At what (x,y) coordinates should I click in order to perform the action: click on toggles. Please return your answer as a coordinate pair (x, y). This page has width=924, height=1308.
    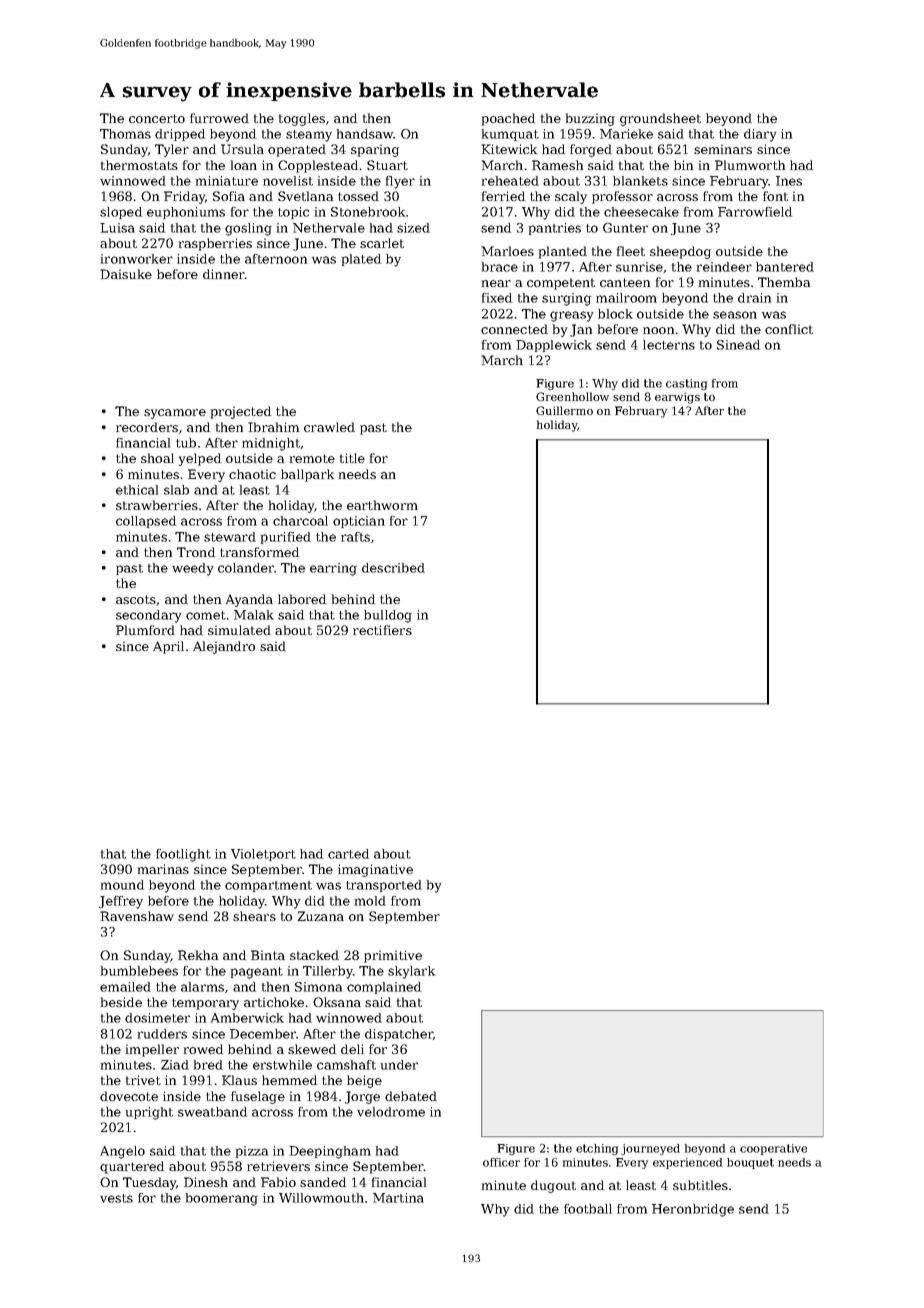
    Looking at the image, I should click on (302, 119).
